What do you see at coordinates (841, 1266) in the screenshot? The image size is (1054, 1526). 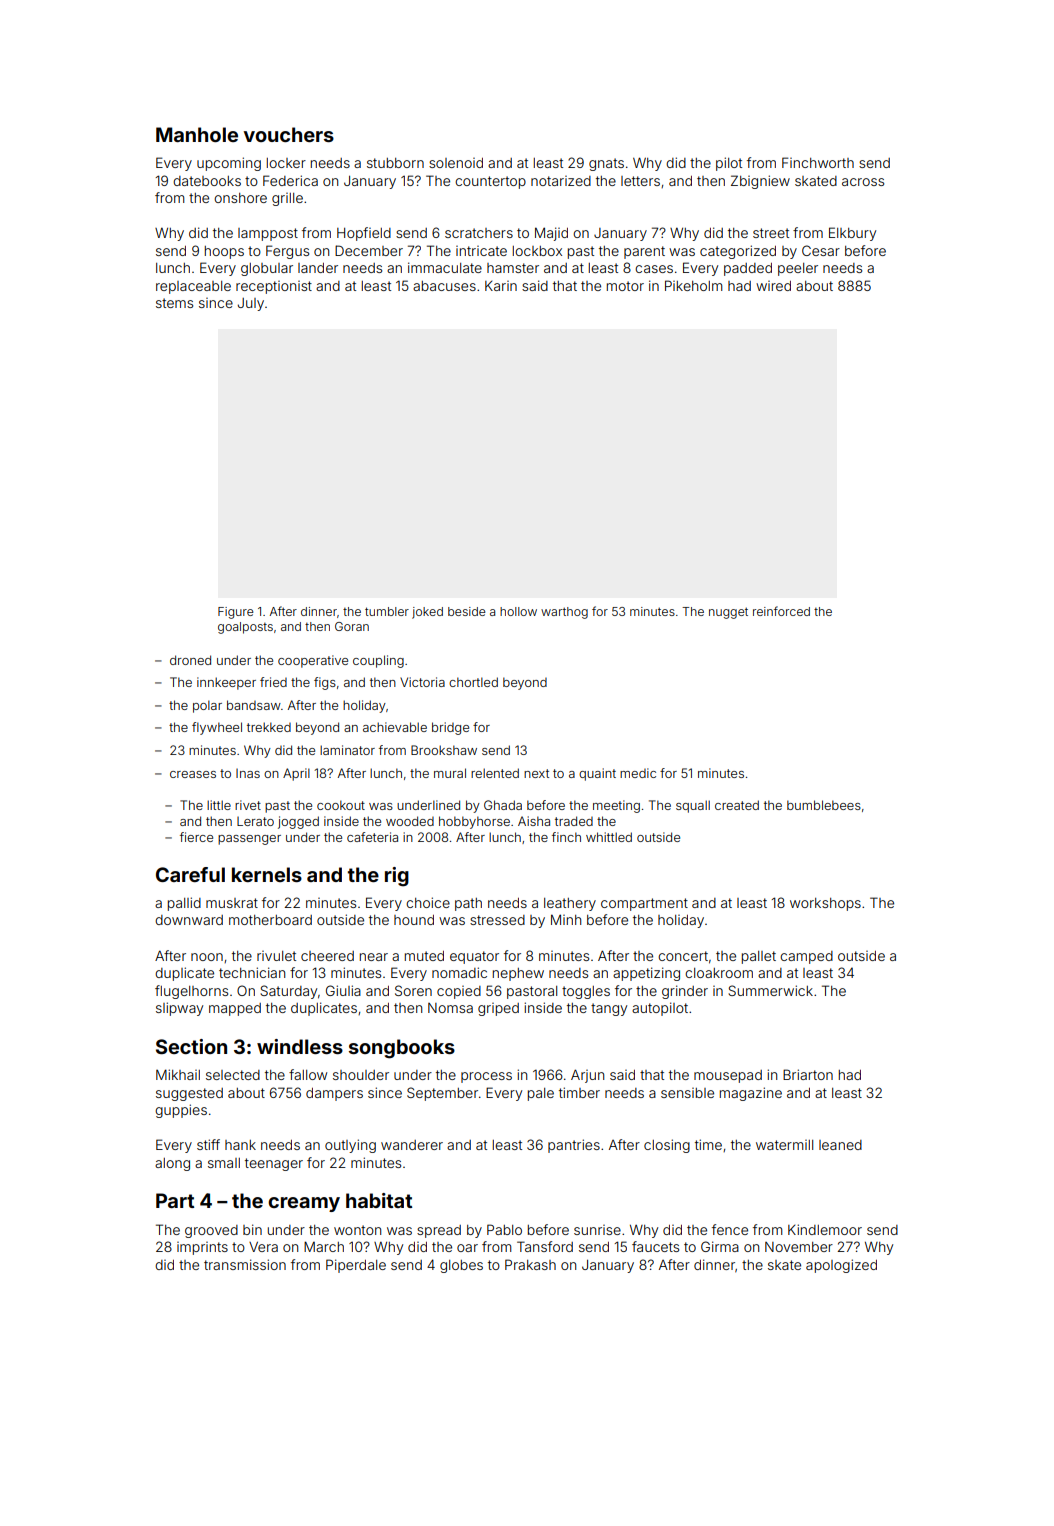 I see `apologized` at bounding box center [841, 1266].
